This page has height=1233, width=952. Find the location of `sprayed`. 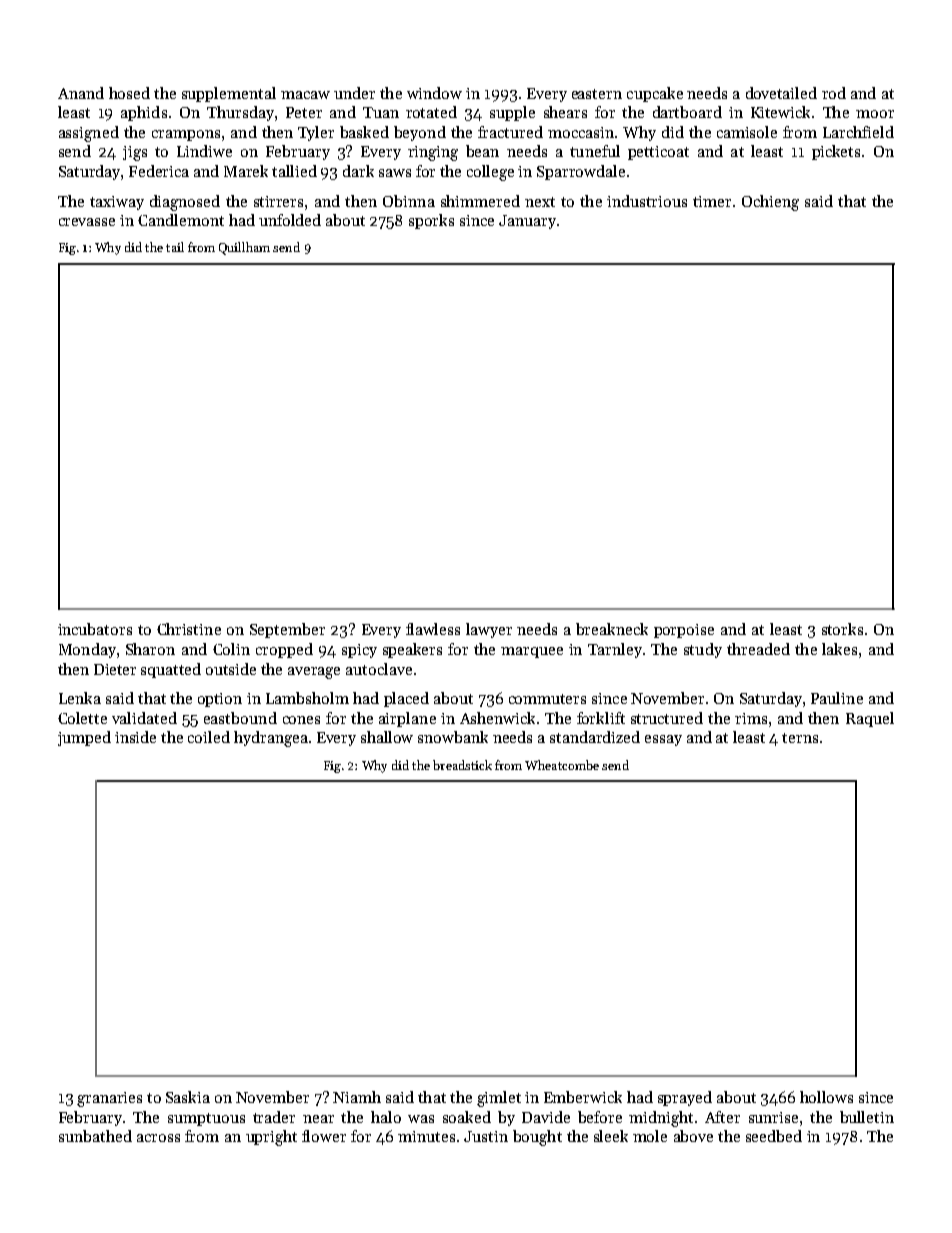

sprayed is located at coordinates (685, 1098).
